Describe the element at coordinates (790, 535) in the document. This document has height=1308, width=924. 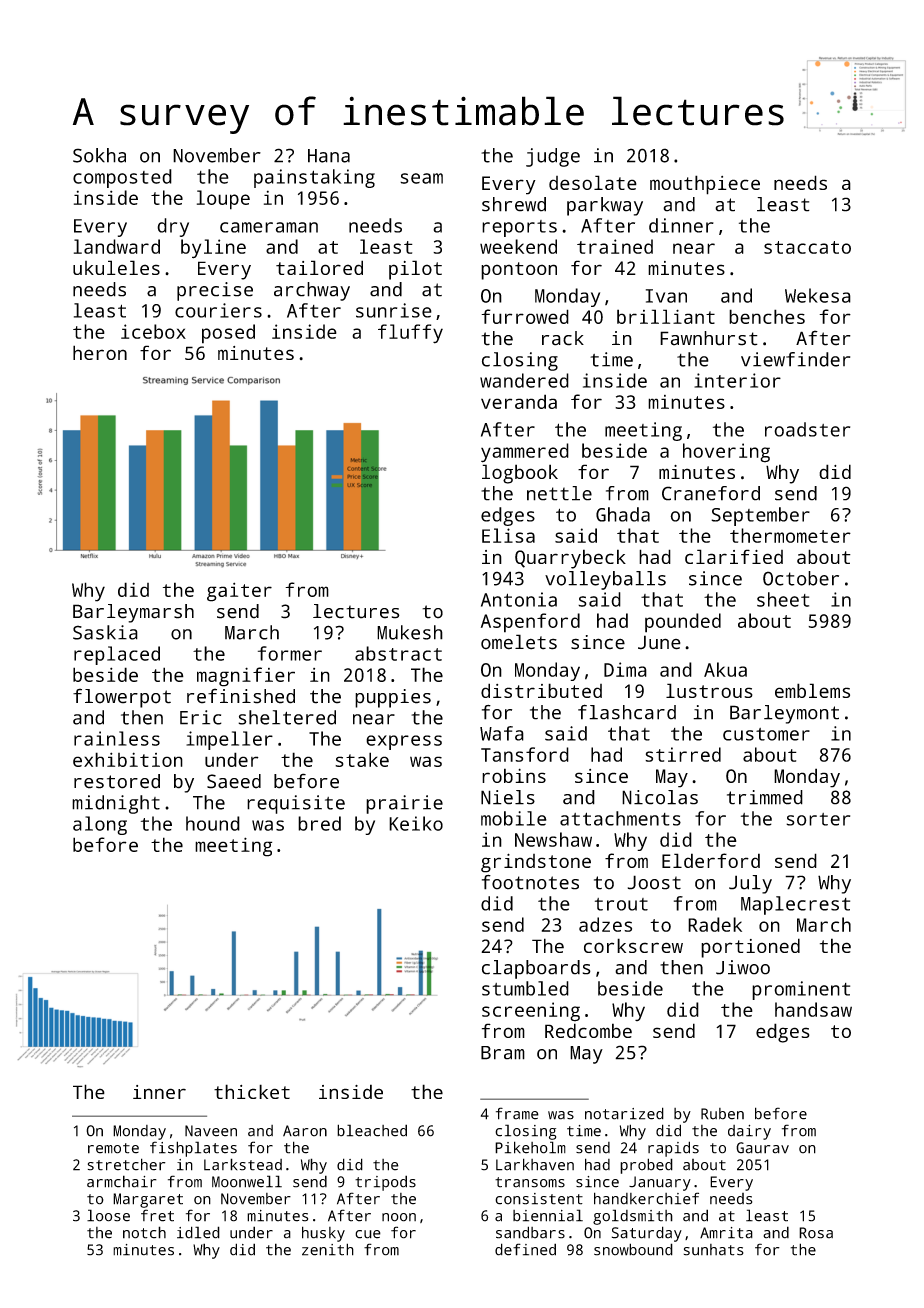
I see `thermometer` at that location.
